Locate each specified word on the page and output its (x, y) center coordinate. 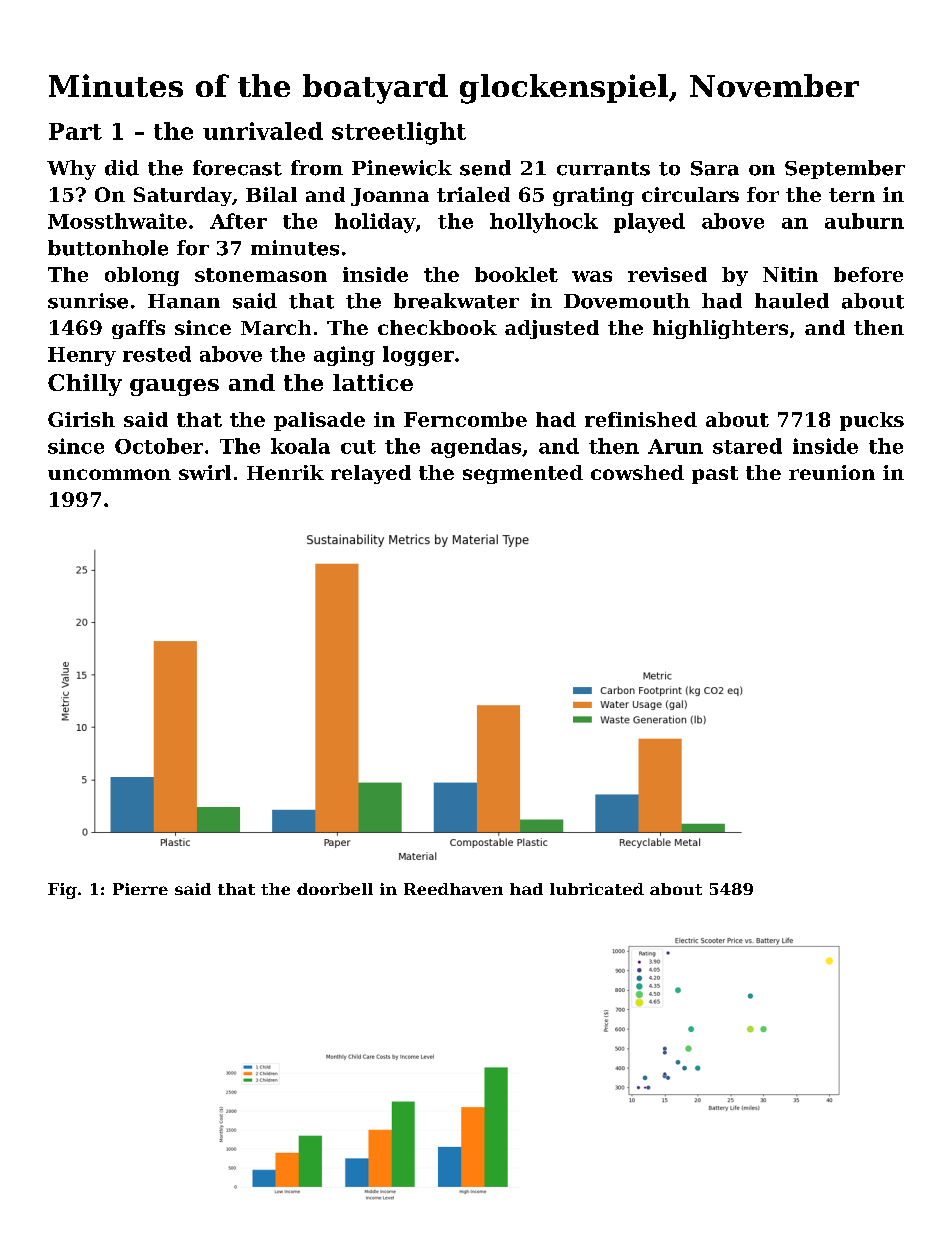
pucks (872, 421)
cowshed (637, 472)
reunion (832, 472)
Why (71, 170)
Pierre (140, 889)
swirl (205, 472)
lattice (373, 382)
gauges (174, 387)
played (649, 223)
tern (852, 195)
